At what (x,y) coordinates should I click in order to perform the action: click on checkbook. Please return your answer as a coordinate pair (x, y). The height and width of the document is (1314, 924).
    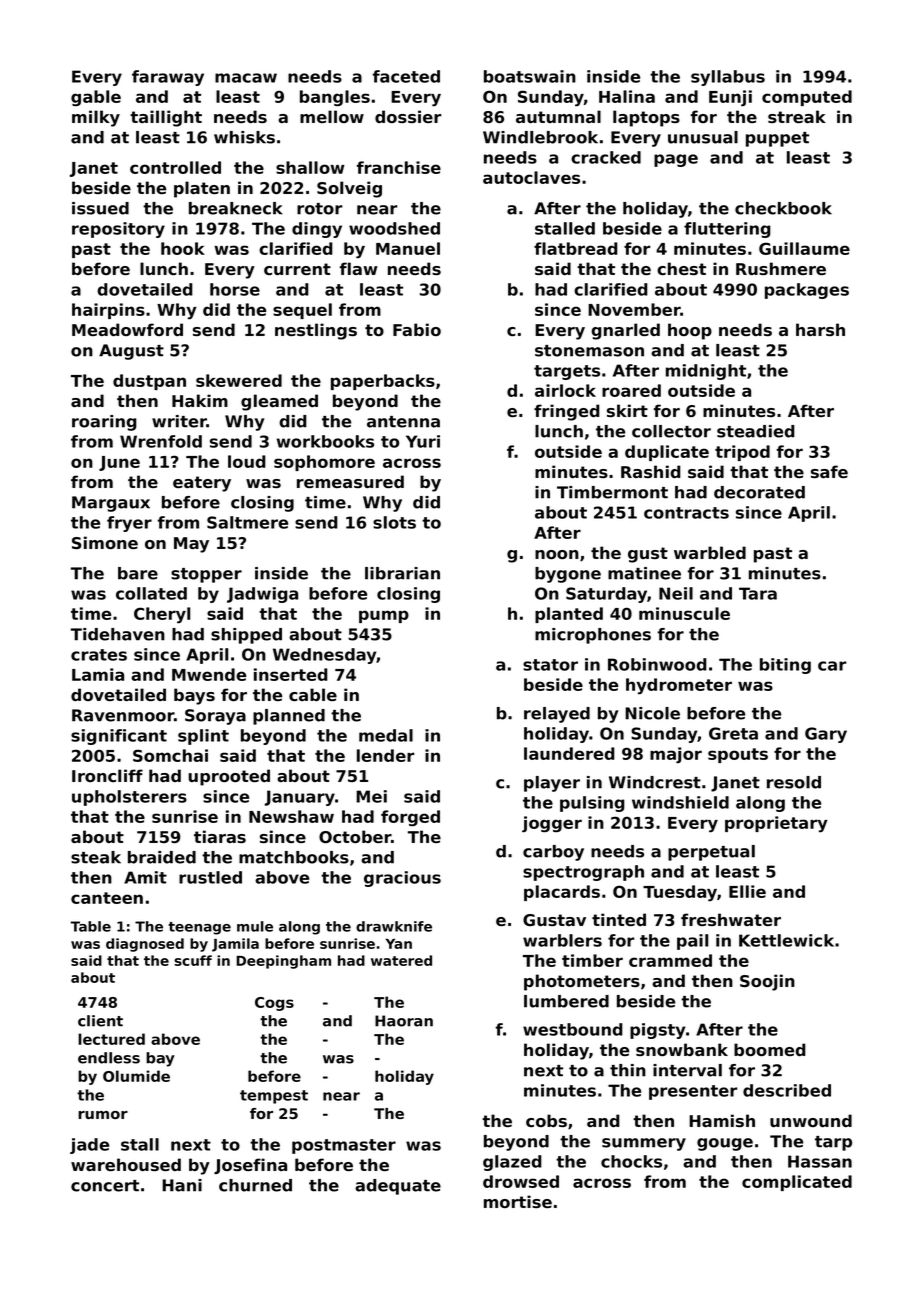
    Looking at the image, I should click on (783, 208).
